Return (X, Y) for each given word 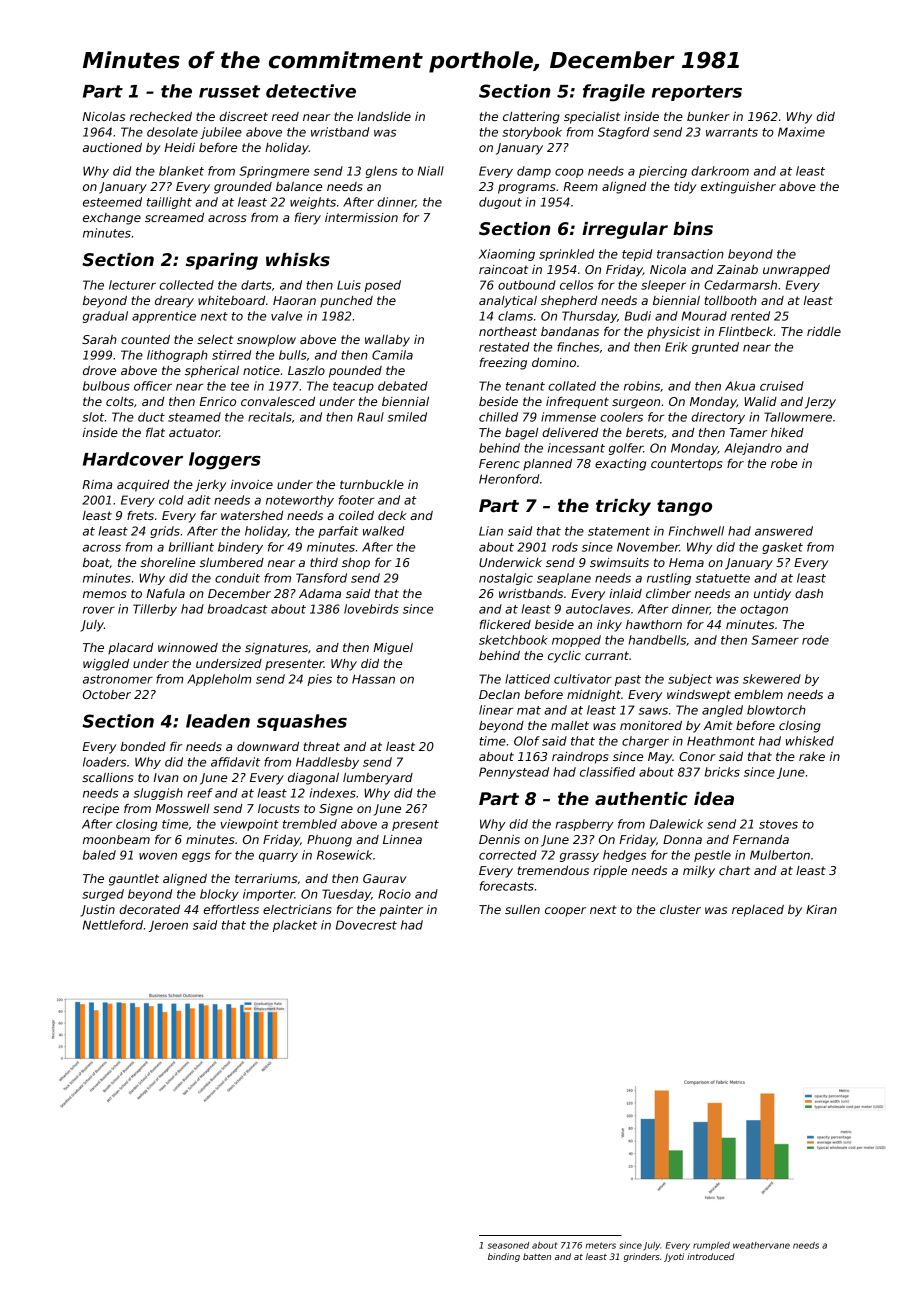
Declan (499, 694)
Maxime (801, 132)
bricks (722, 772)
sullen (522, 909)
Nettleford (113, 925)
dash (809, 593)
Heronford (509, 479)
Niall (431, 171)
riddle (824, 331)
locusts (279, 808)
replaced (758, 911)
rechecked (161, 116)
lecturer (132, 285)
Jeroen (168, 926)
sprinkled (566, 255)
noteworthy (300, 501)
